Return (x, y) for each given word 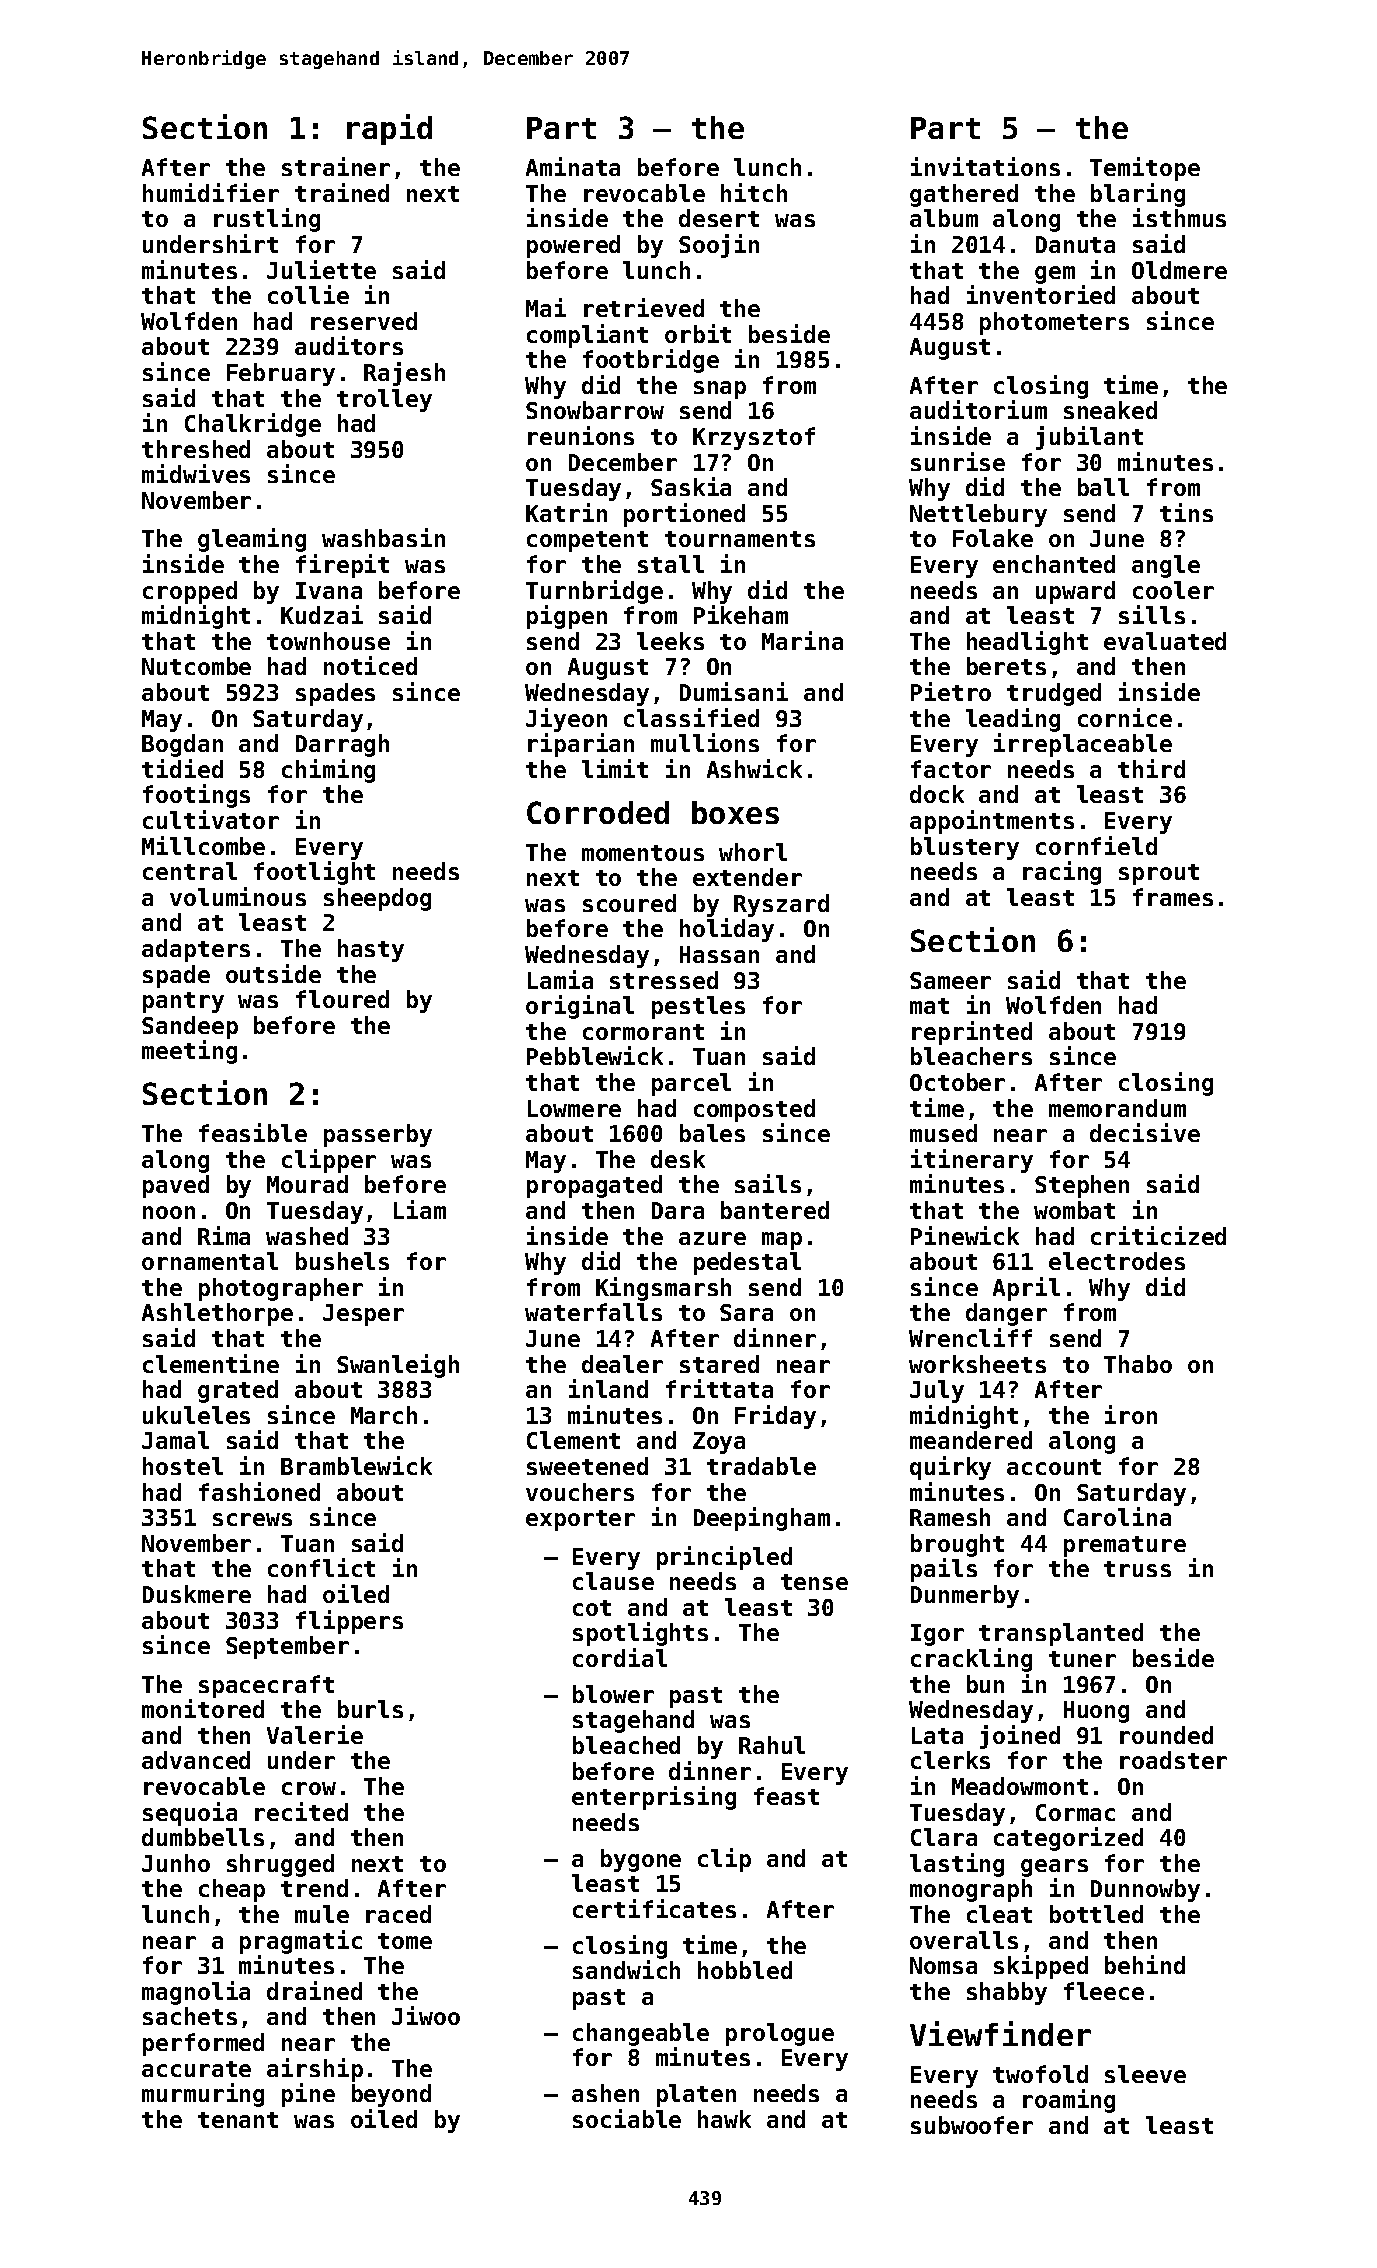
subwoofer (972, 2125)
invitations (985, 166)
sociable (627, 2118)
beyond (391, 2095)
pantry (183, 1002)
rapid (389, 129)
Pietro (951, 691)
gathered (964, 195)
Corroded (598, 812)
